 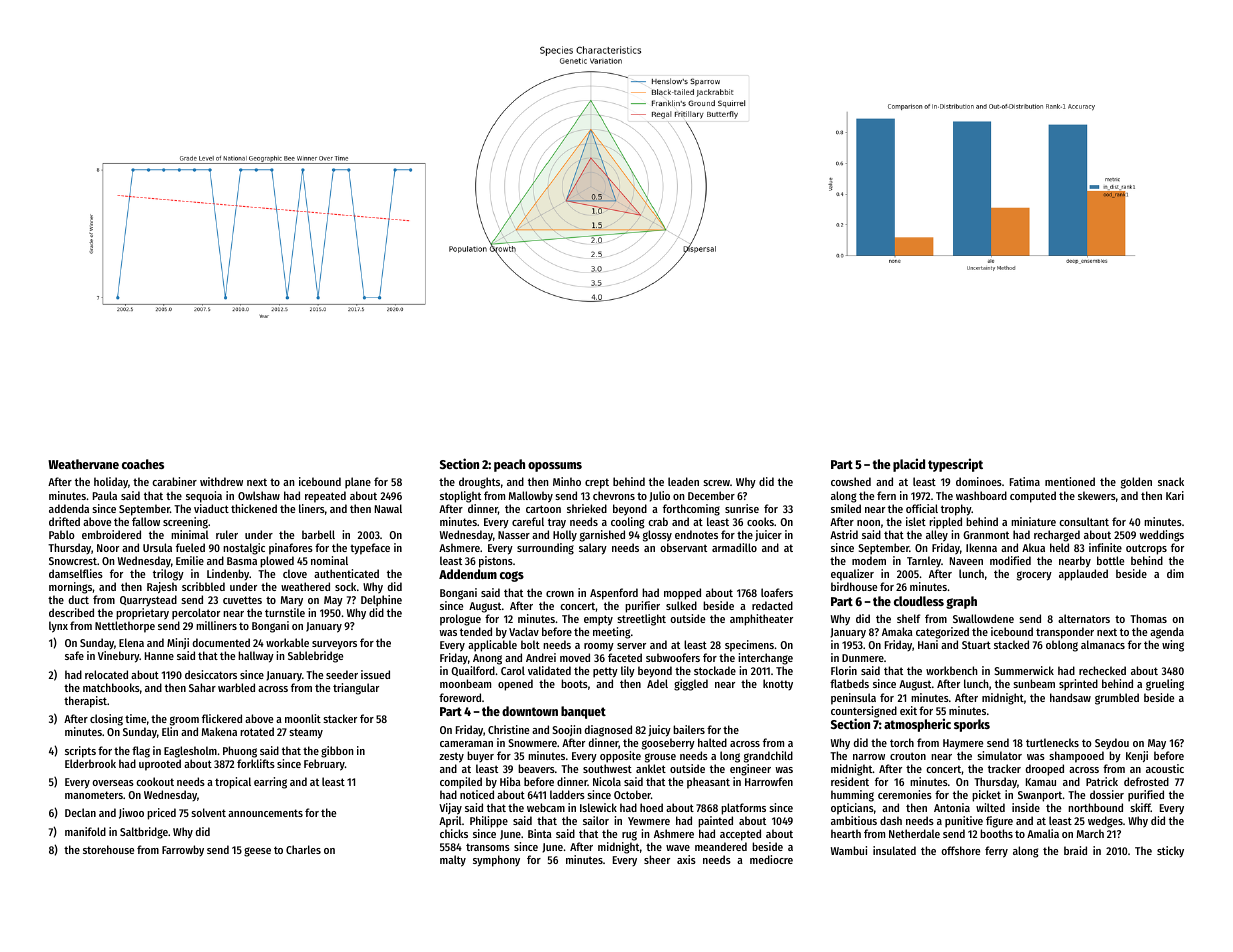 I want to click on opossums, so click(x=555, y=467).
